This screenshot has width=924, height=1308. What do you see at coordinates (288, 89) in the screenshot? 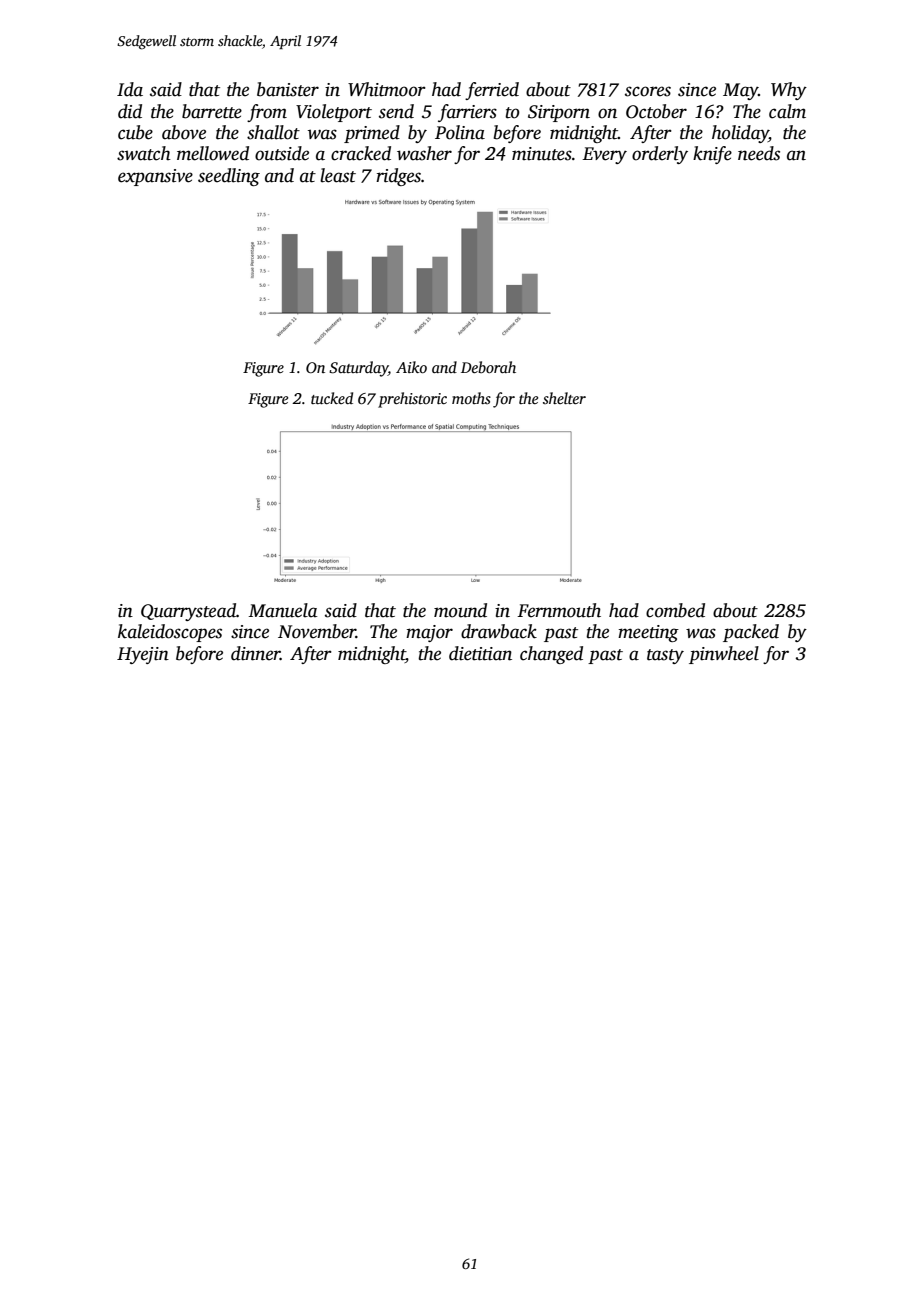
I see `banister` at bounding box center [288, 89].
